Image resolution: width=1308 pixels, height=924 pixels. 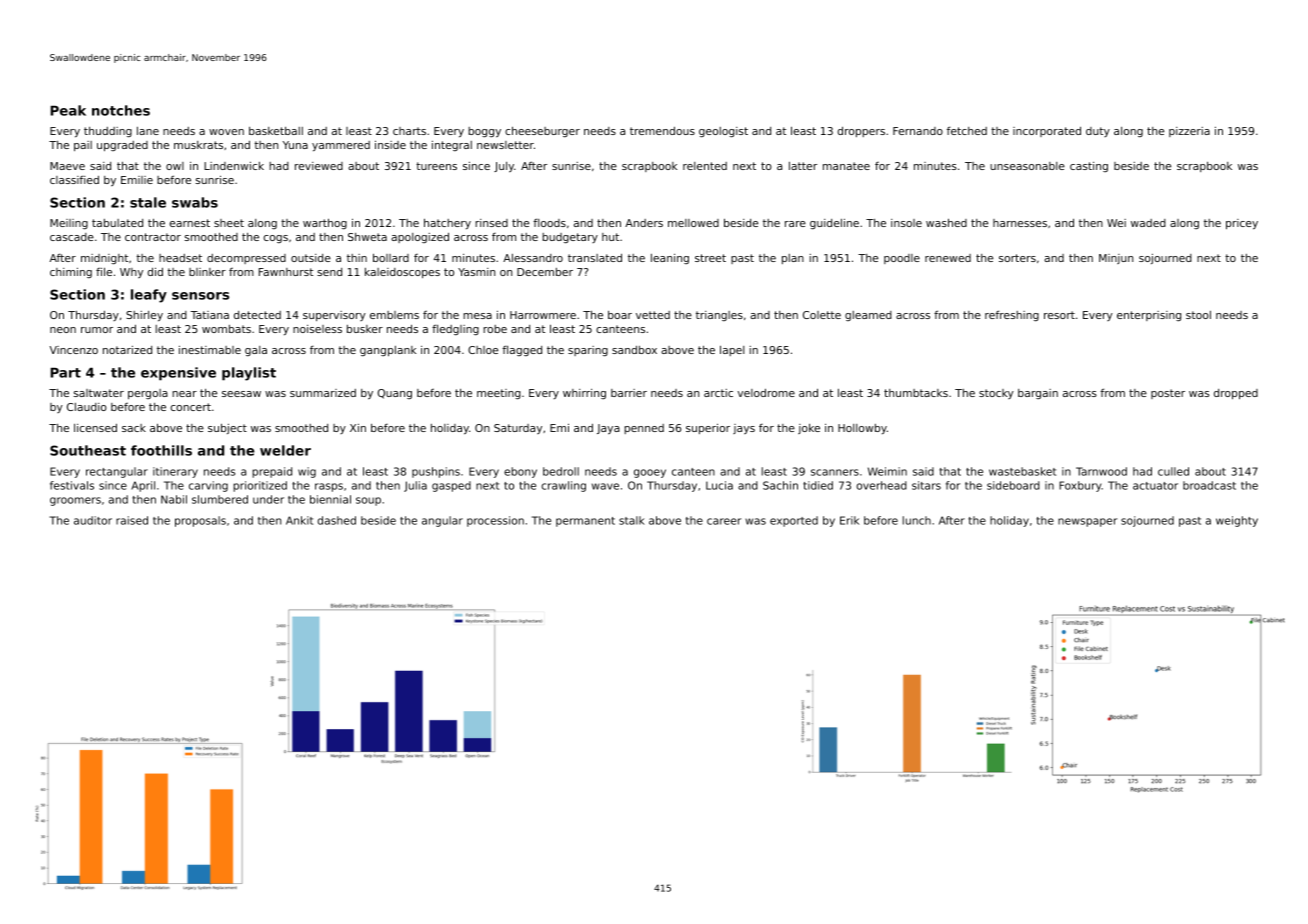 What do you see at coordinates (299, 520) in the page?
I see `Ankit` at bounding box center [299, 520].
